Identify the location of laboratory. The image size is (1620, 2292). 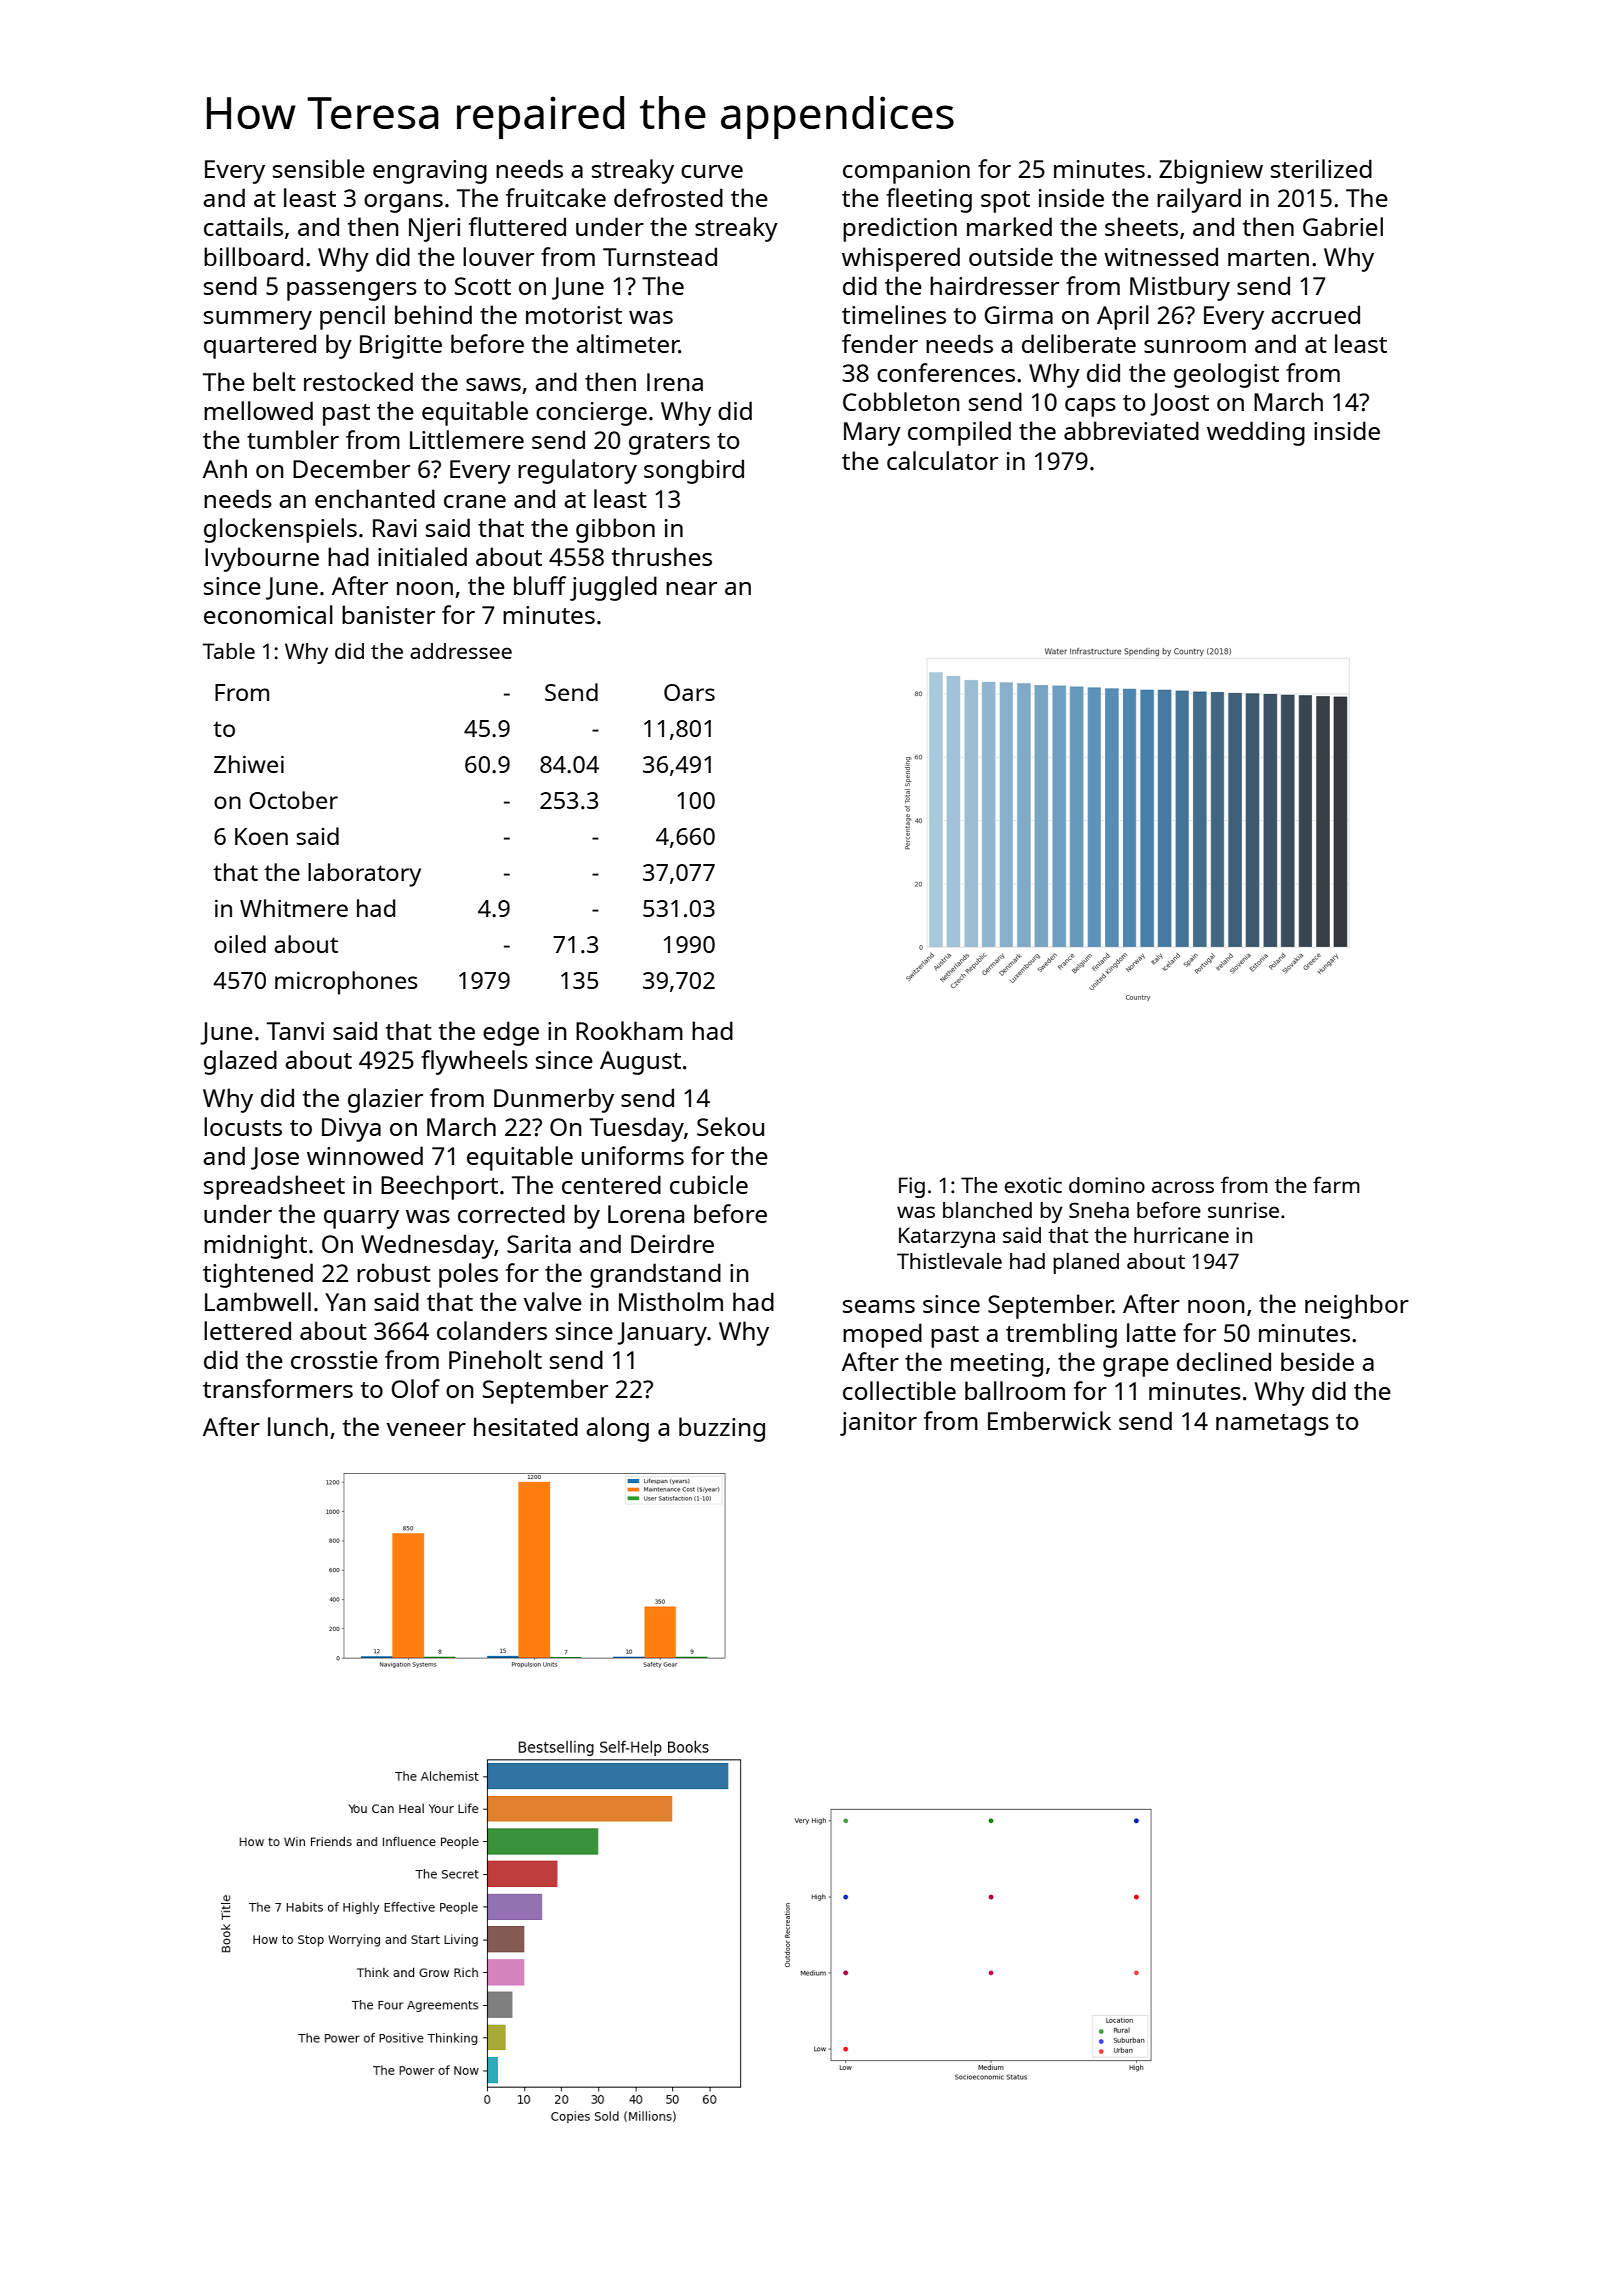
(364, 875).
